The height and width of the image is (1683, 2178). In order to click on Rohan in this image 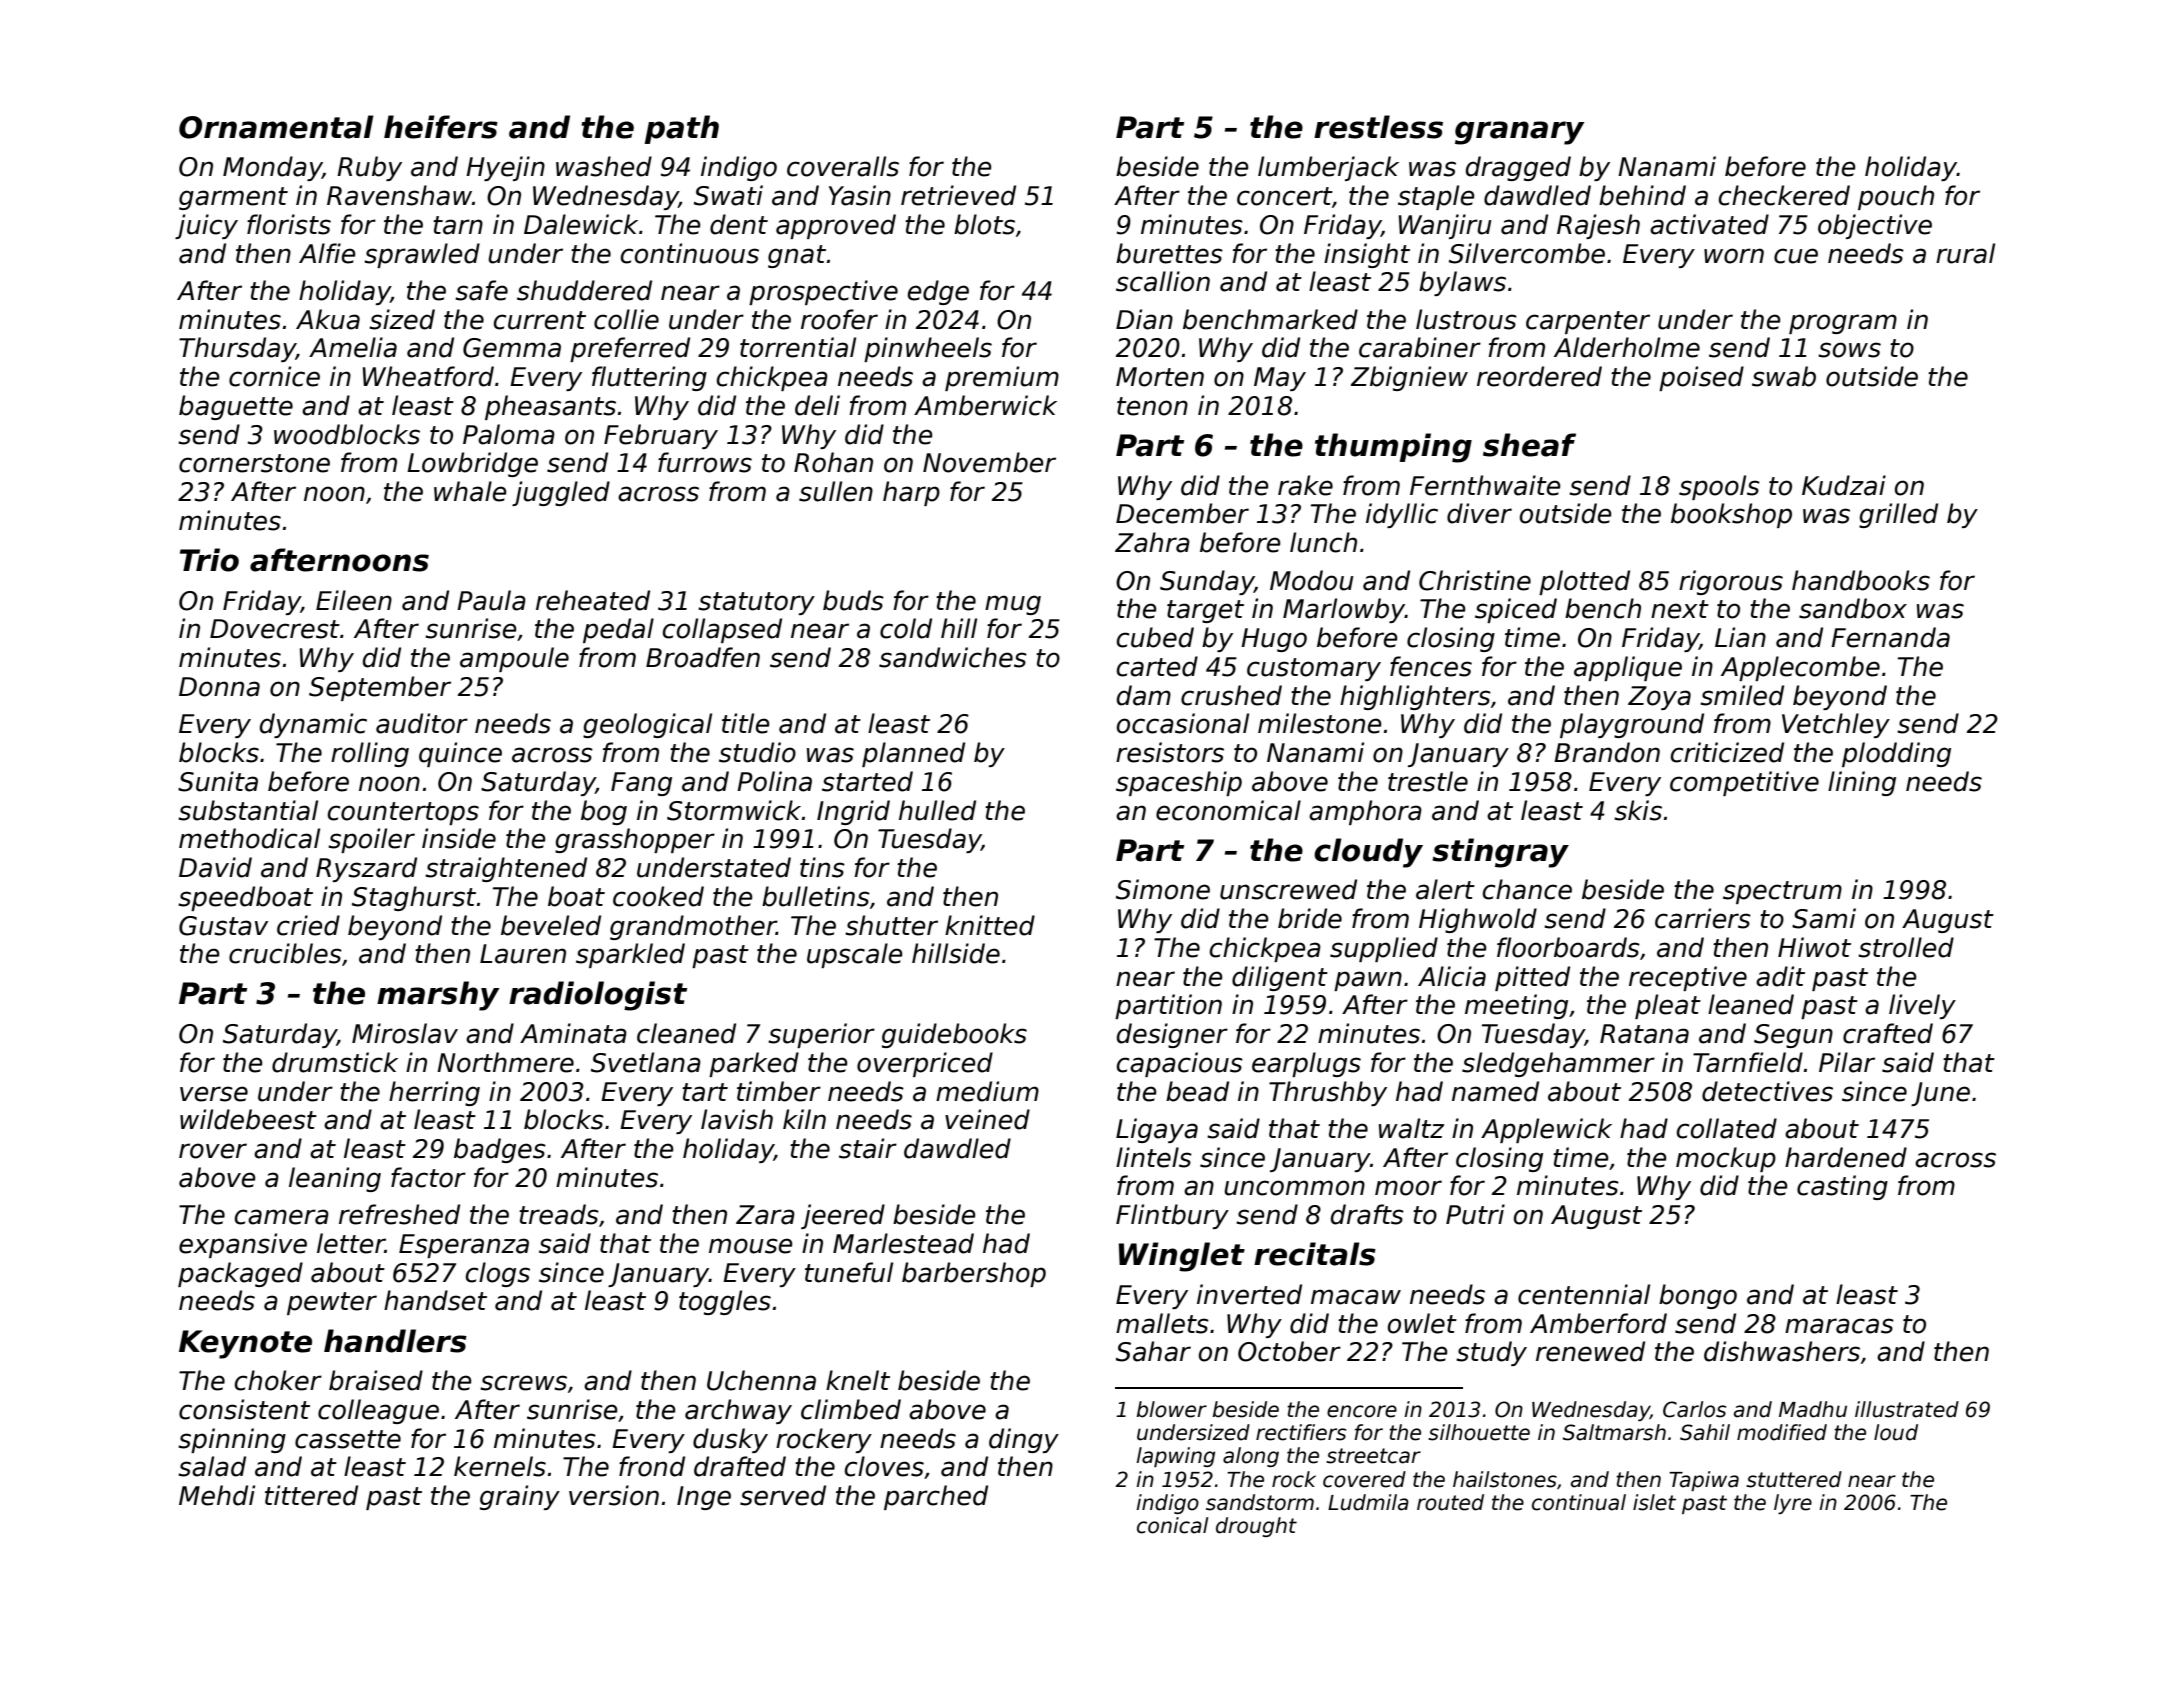, I will do `click(833, 462)`.
